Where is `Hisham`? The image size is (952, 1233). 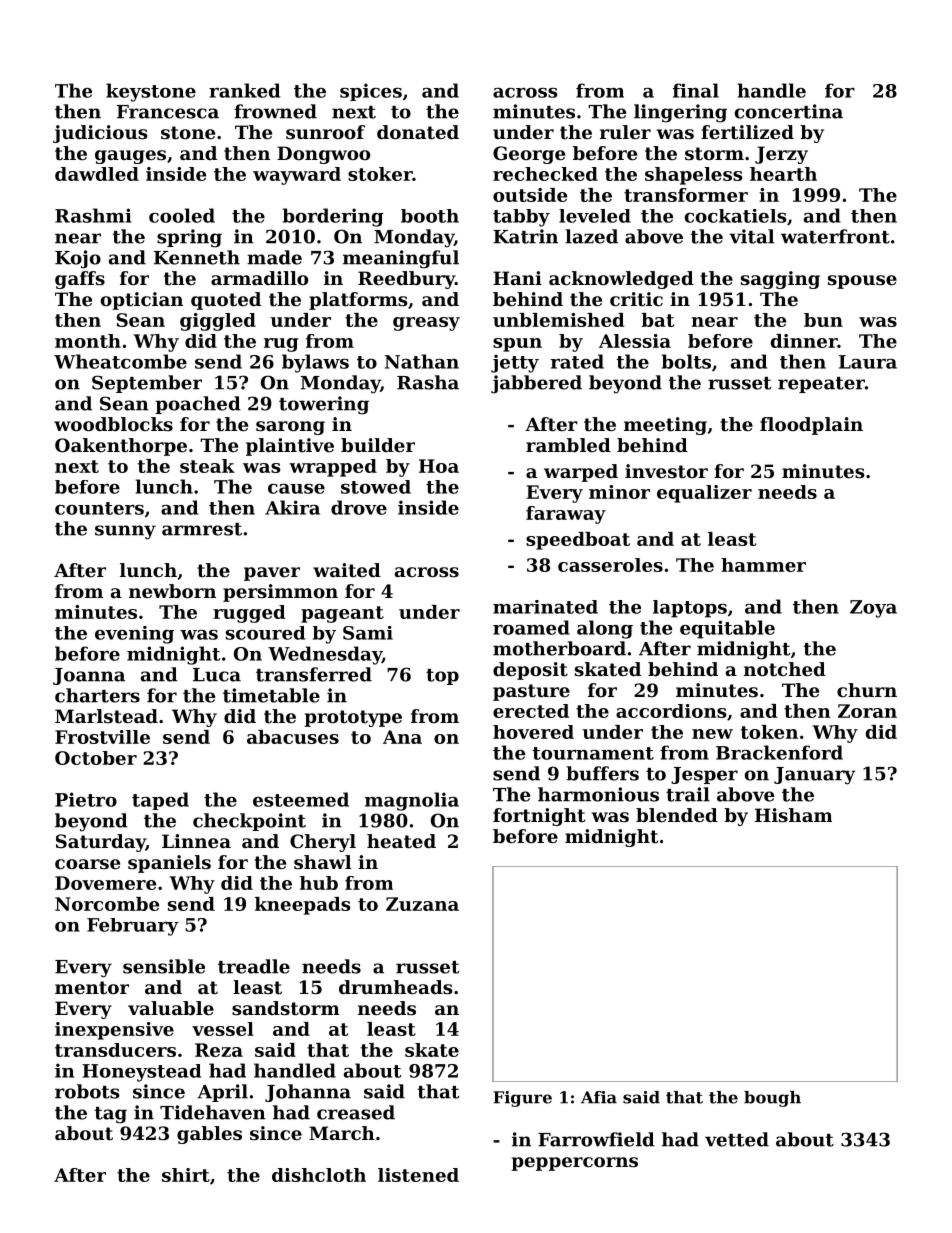
Hisham is located at coordinates (793, 815).
